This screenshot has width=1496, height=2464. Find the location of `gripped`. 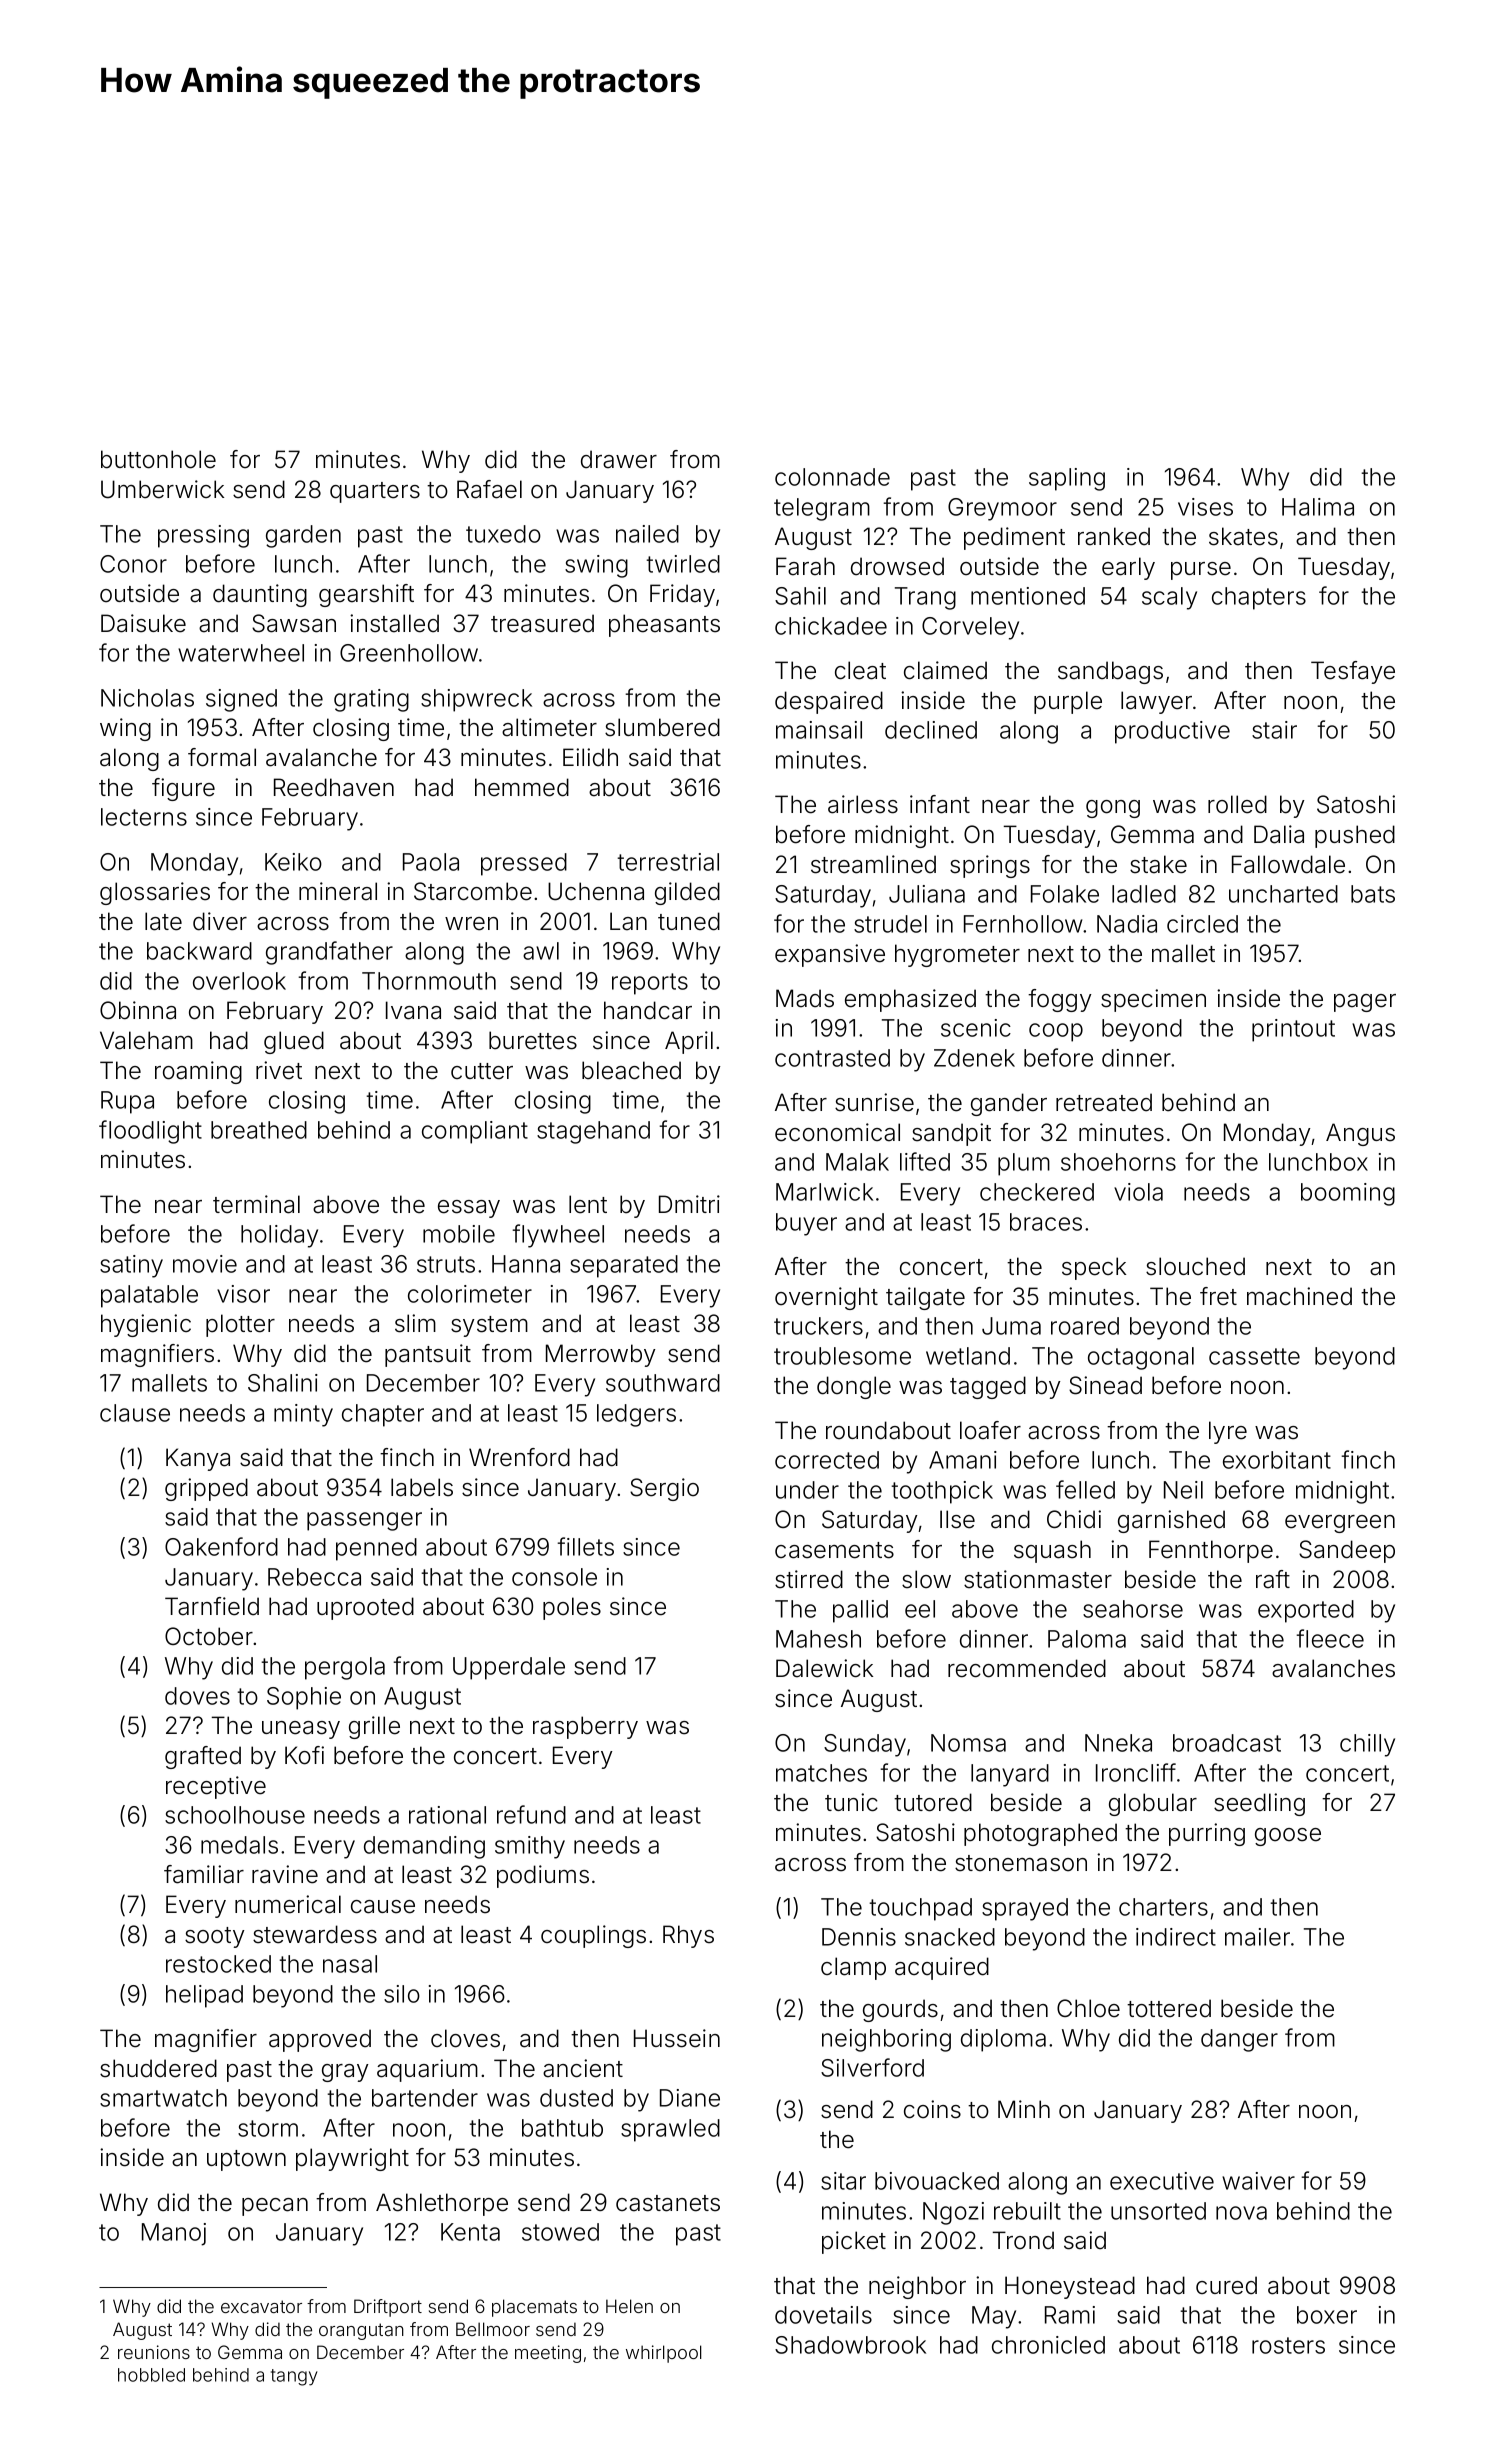

gripped is located at coordinates (206, 1489).
